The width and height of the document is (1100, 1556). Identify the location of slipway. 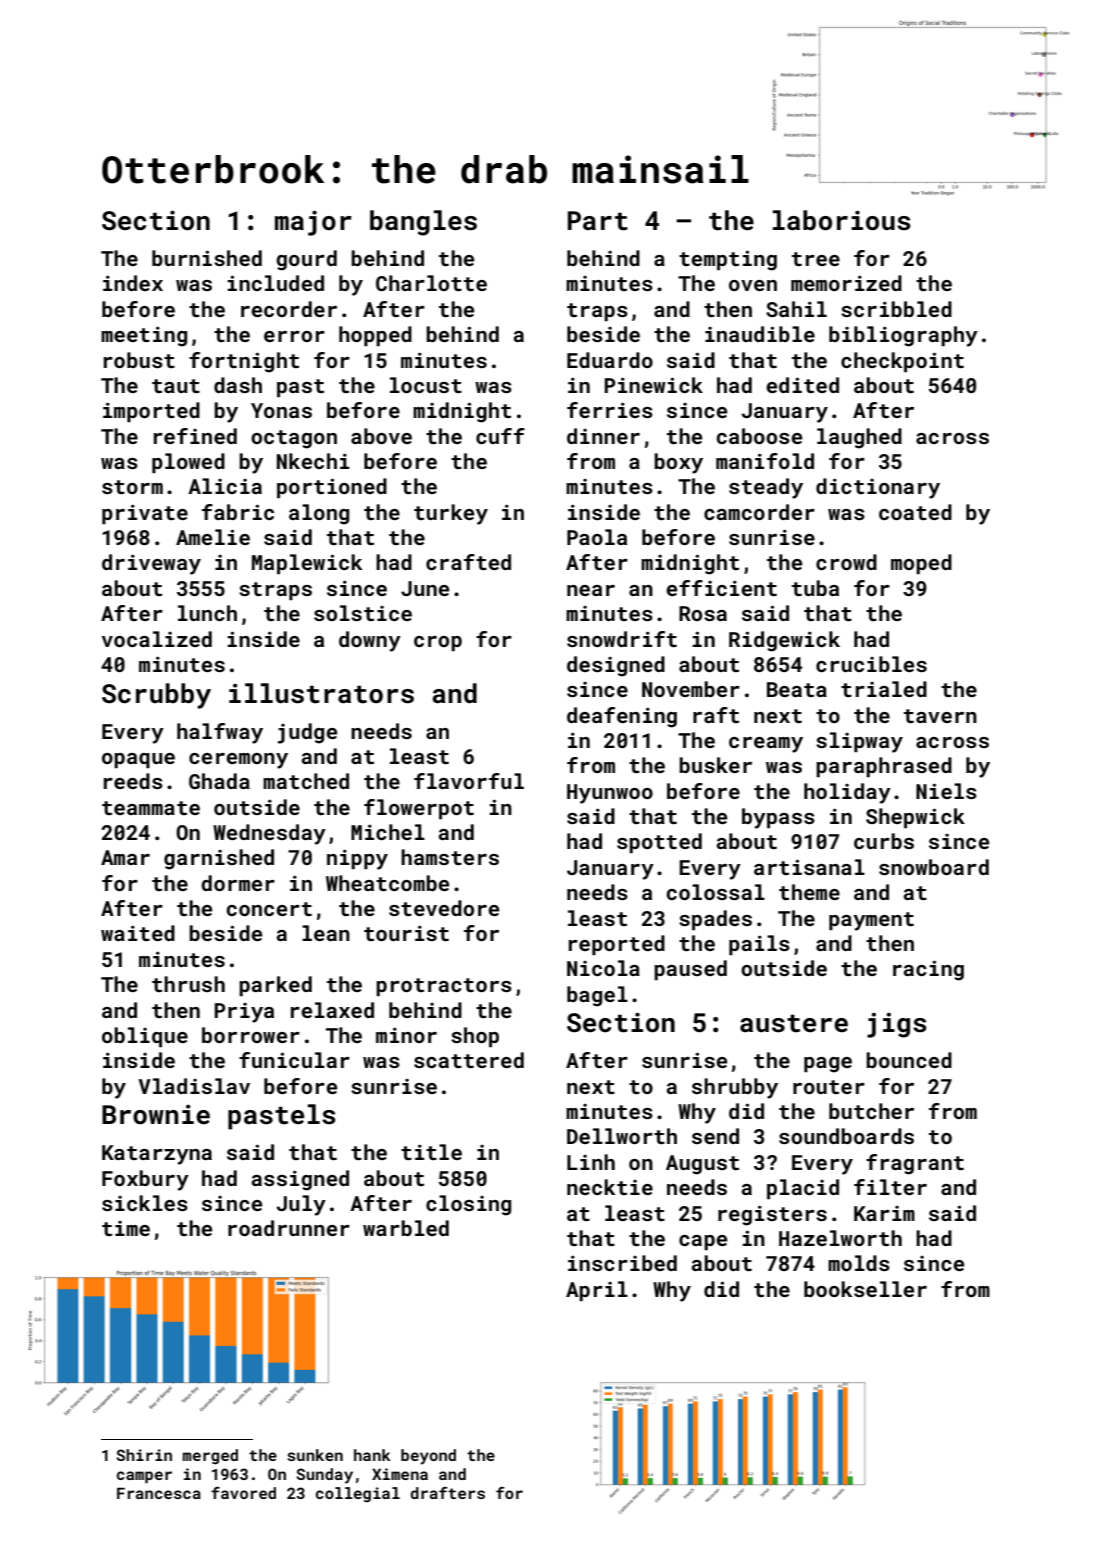
(859, 742).
